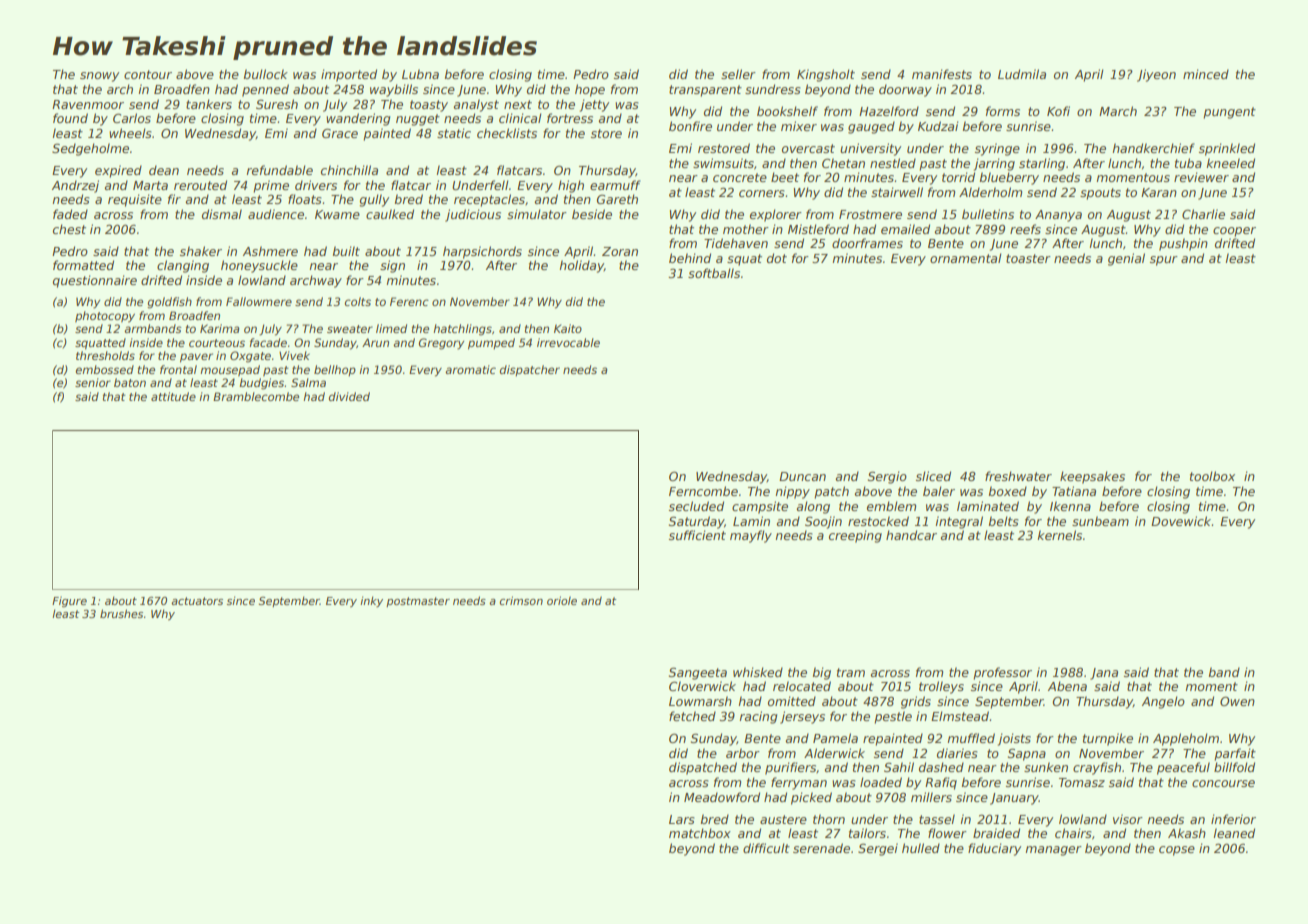 This screenshot has height=924, width=1308. What do you see at coordinates (705, 91) in the screenshot?
I see `transparent` at bounding box center [705, 91].
